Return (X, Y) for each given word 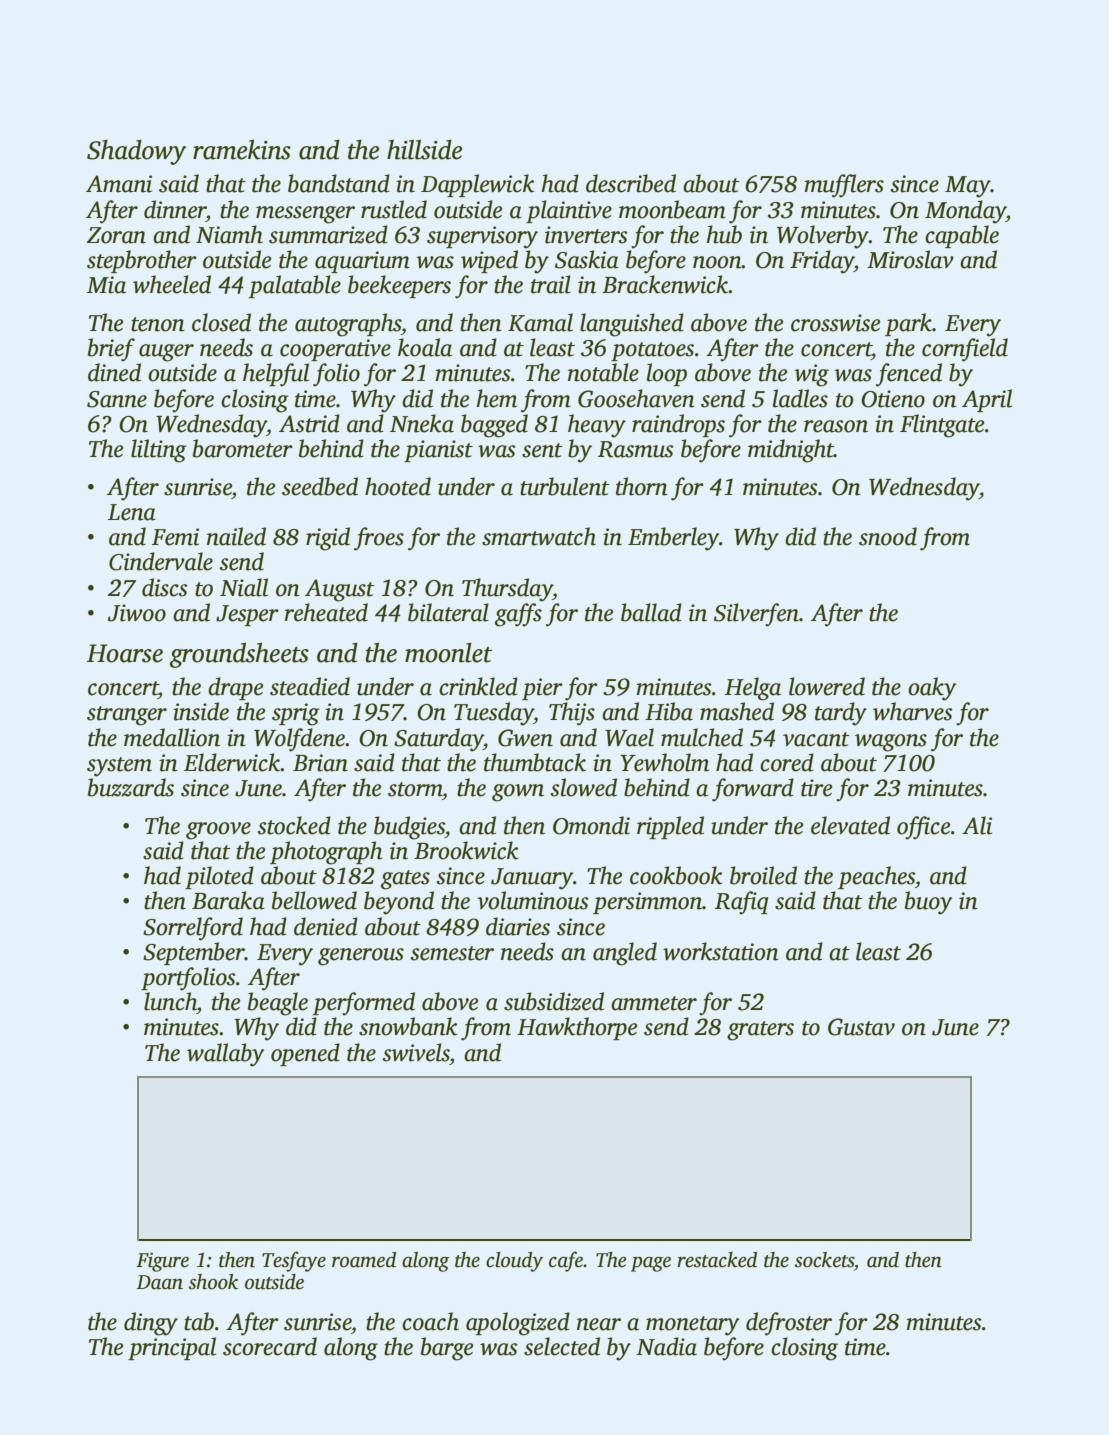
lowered (827, 686)
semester (452, 953)
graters (760, 1031)
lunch (170, 1001)
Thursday (507, 590)
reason (836, 426)
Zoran (116, 235)
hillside (424, 150)
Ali (977, 825)
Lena (132, 512)
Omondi (591, 825)
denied (326, 926)
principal (172, 1348)
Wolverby (823, 237)
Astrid (309, 423)
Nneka (422, 423)
